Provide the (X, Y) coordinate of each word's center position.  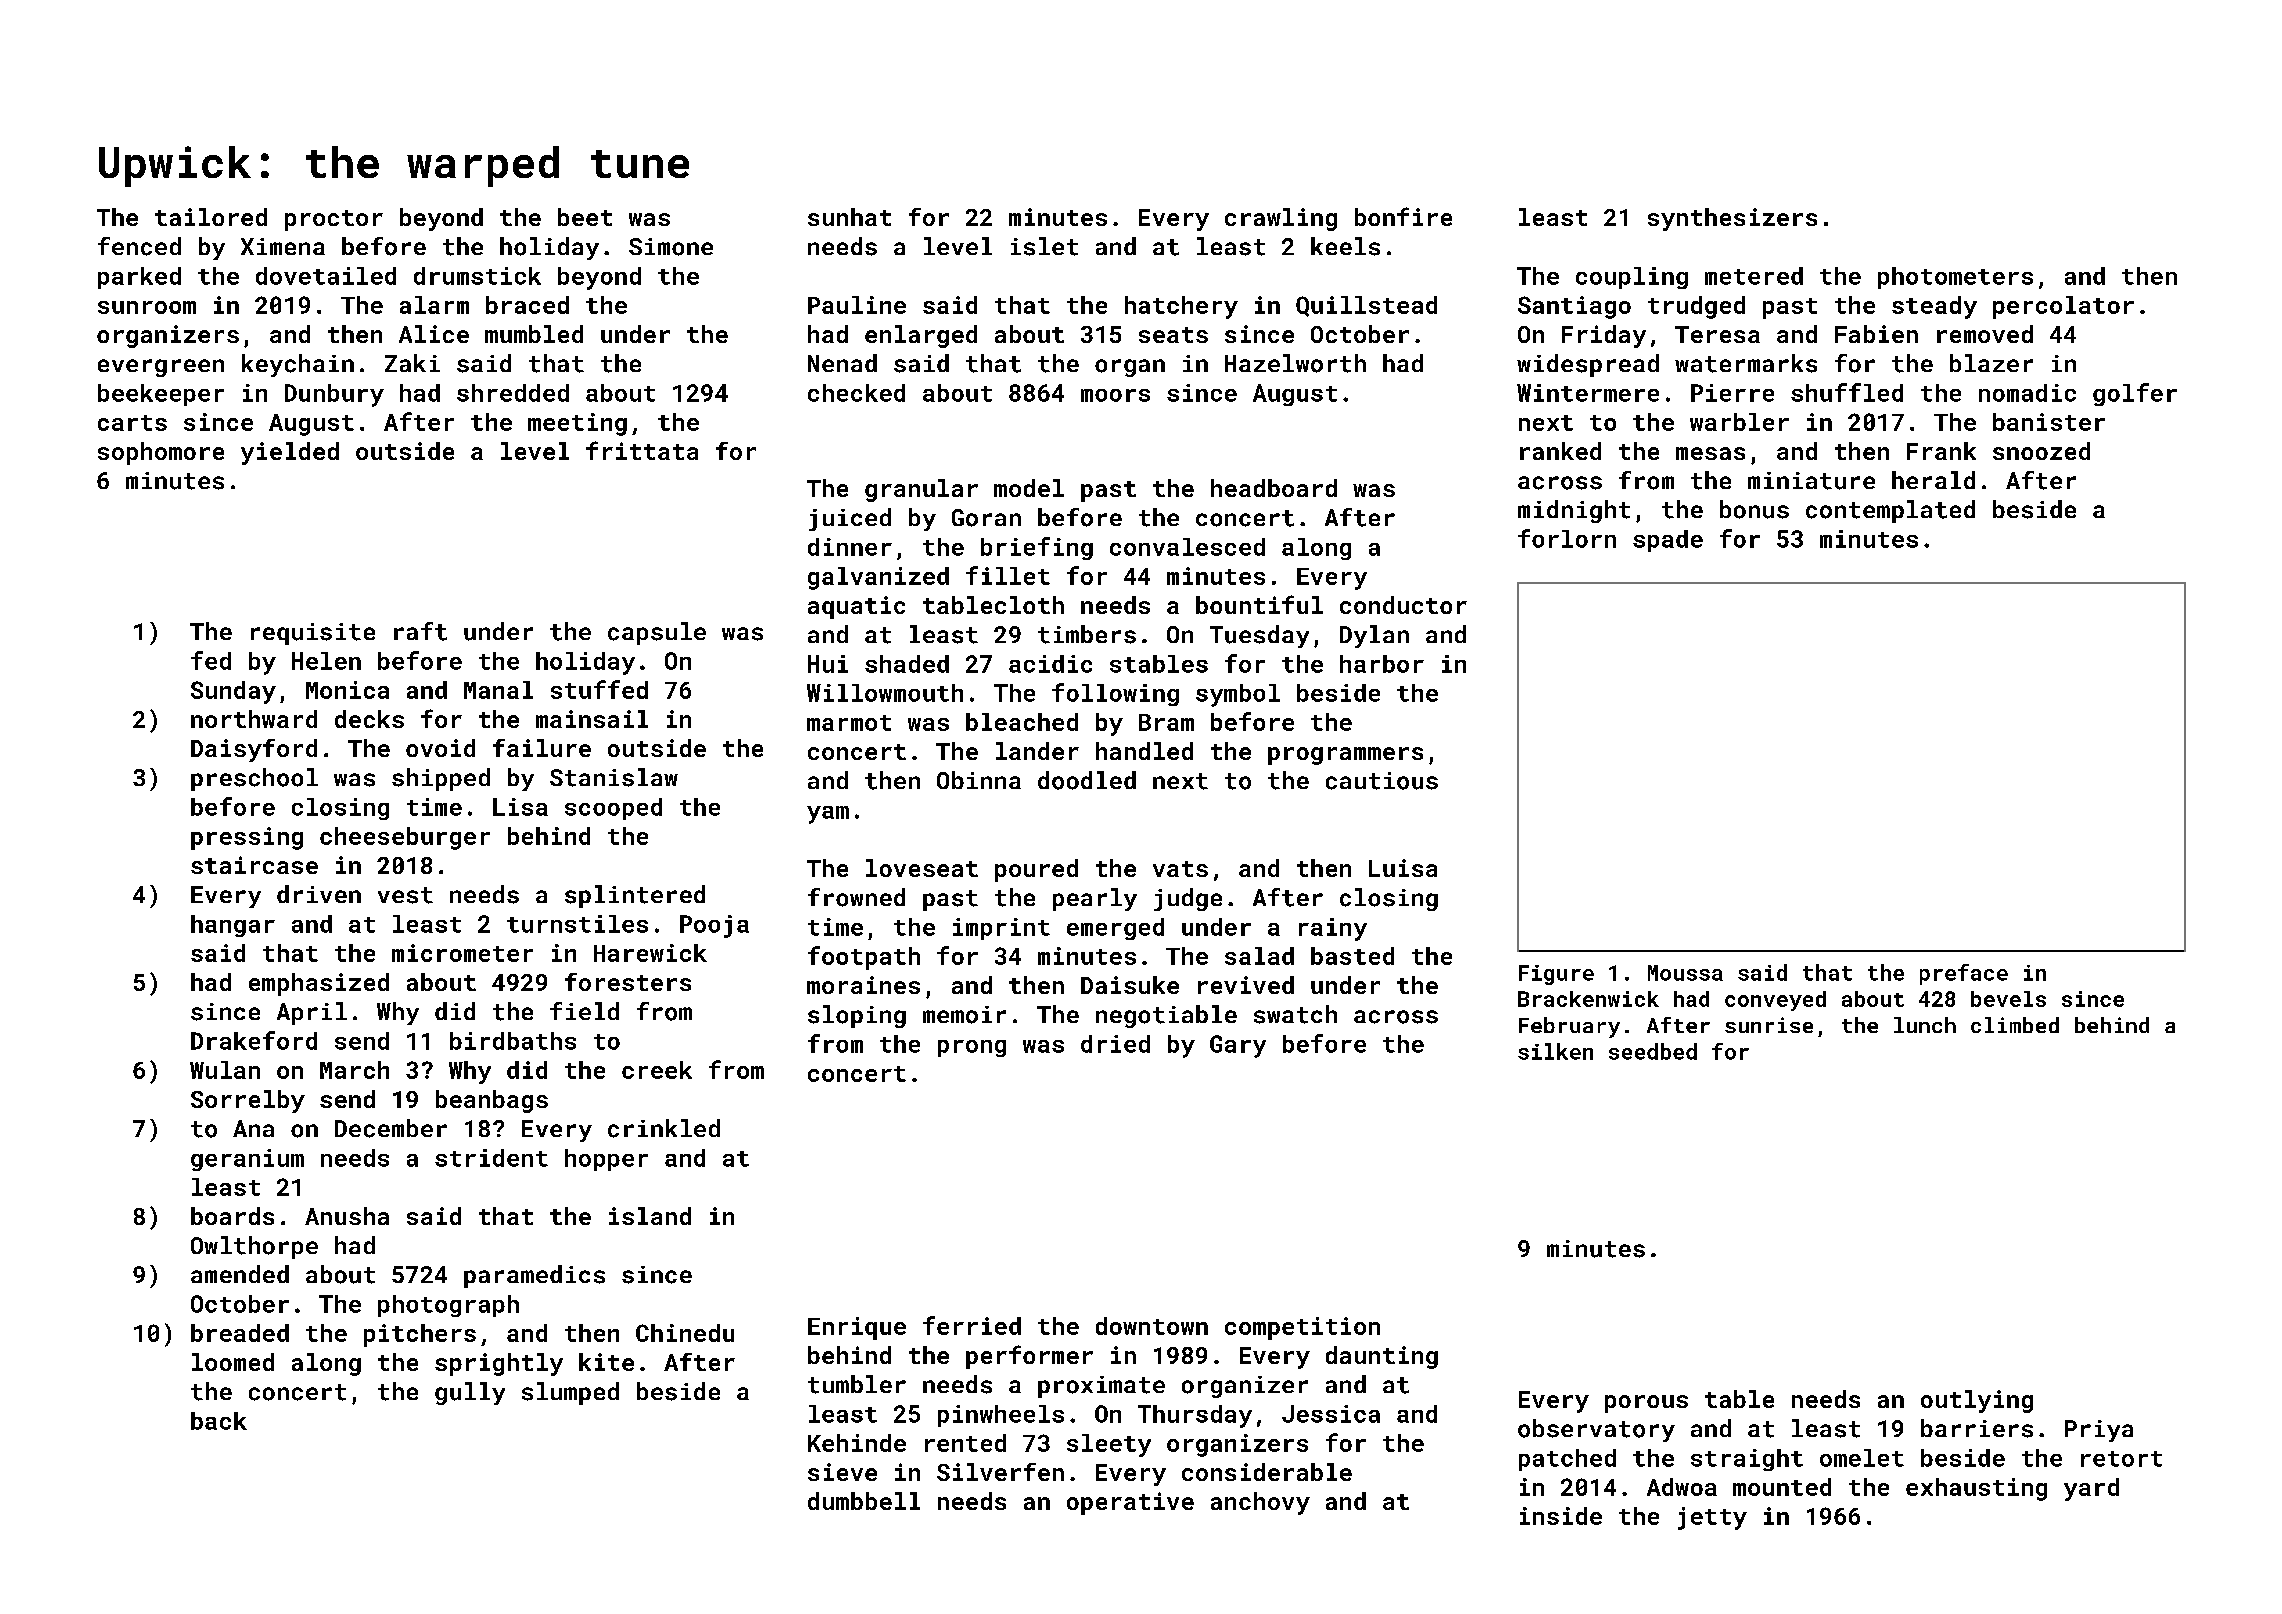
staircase (254, 865)
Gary (1238, 1046)
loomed (233, 1362)
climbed (2015, 1025)
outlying (1977, 1401)
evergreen (161, 368)
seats (1173, 335)
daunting (1382, 1357)
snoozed (2041, 451)
